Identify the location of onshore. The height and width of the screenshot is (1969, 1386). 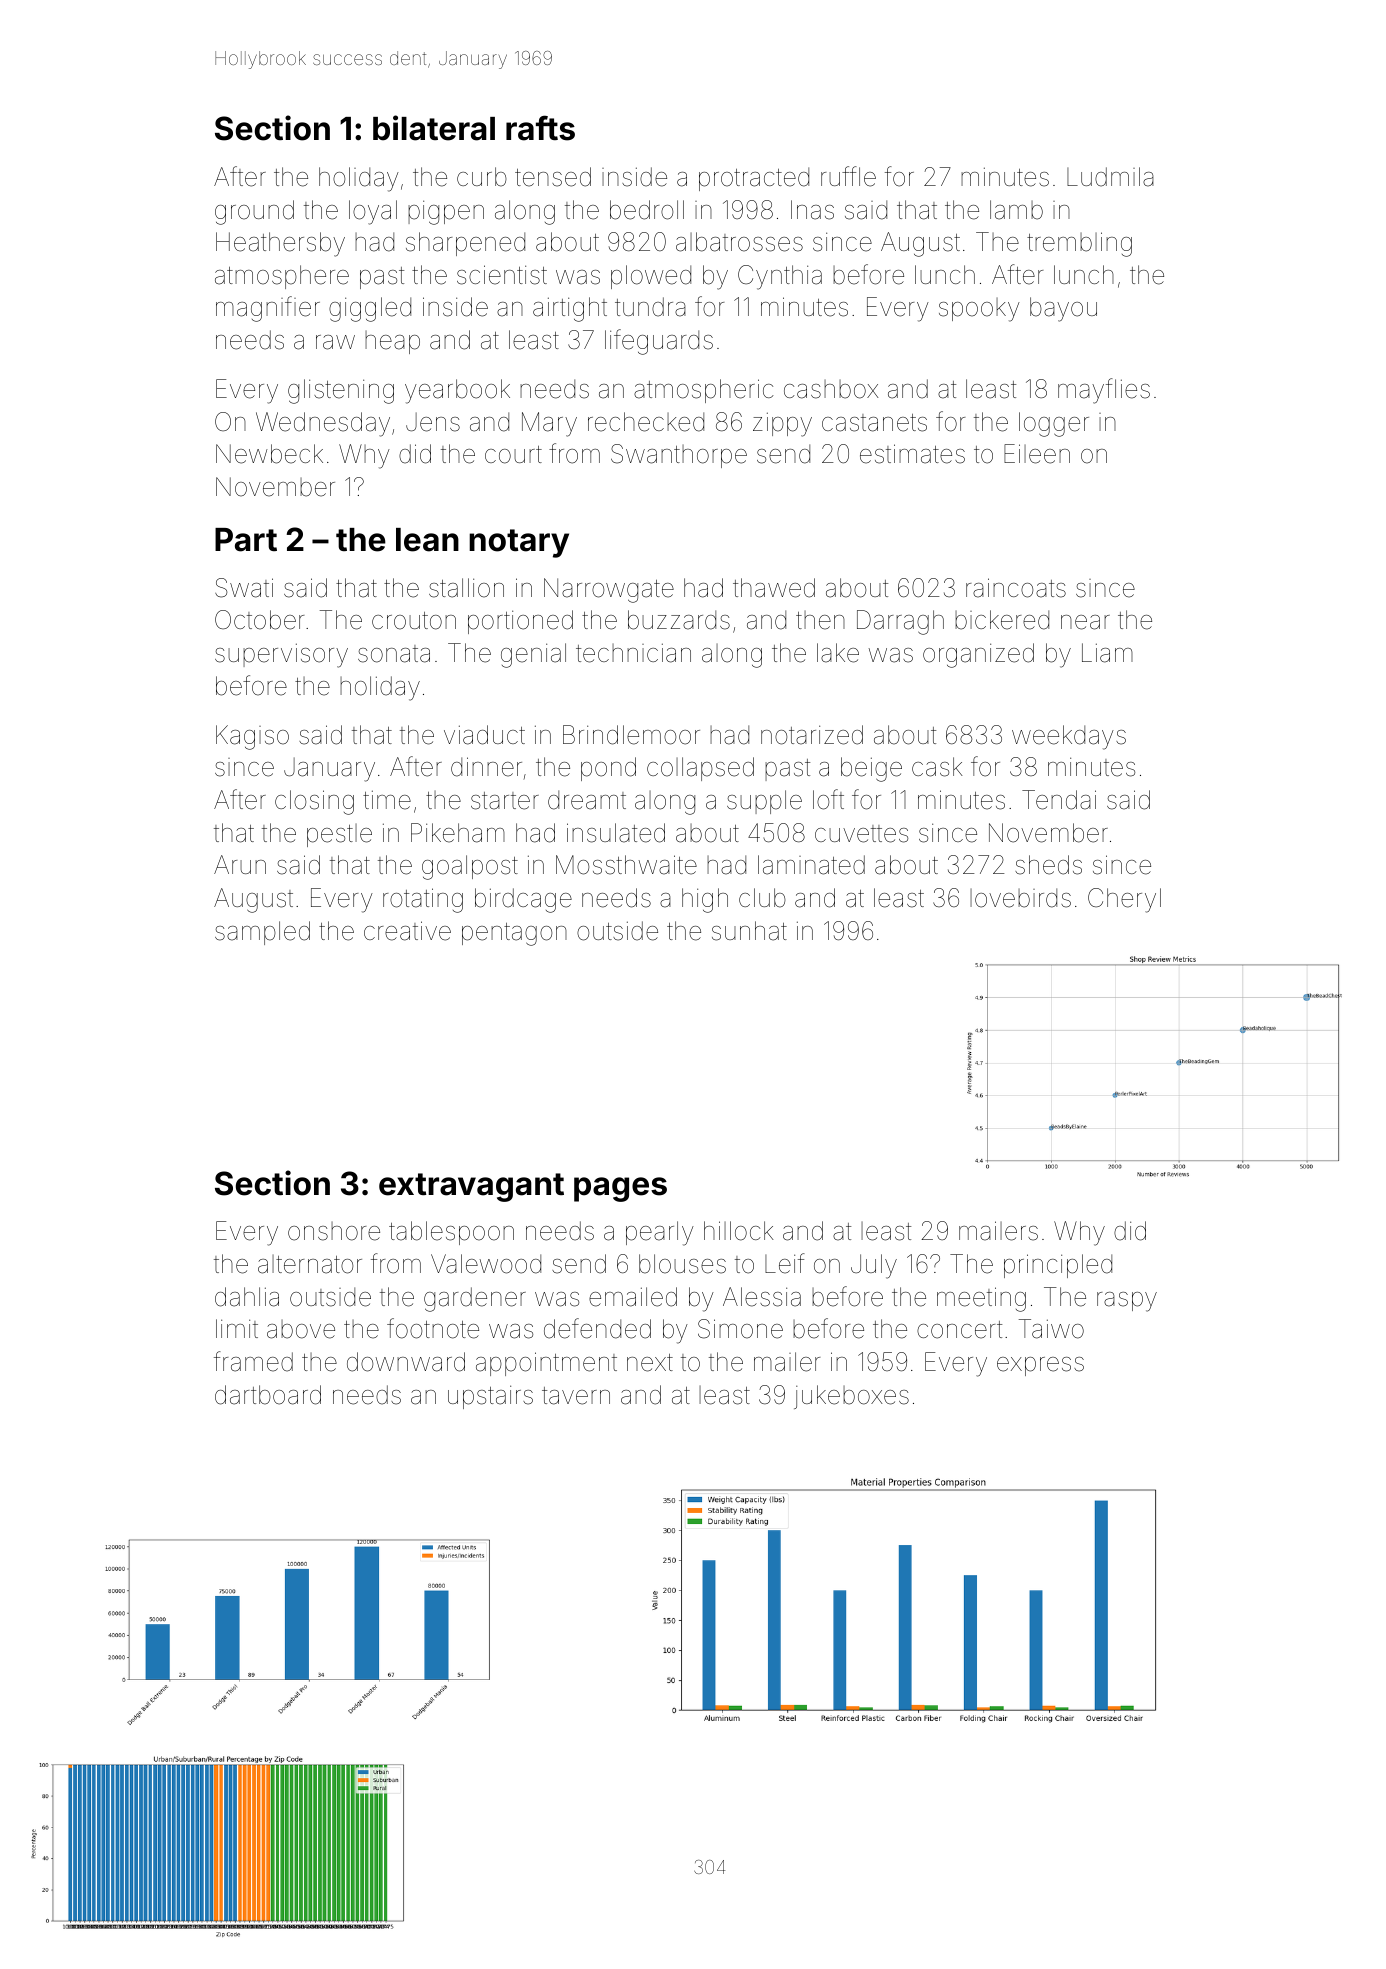
(334, 1231).
